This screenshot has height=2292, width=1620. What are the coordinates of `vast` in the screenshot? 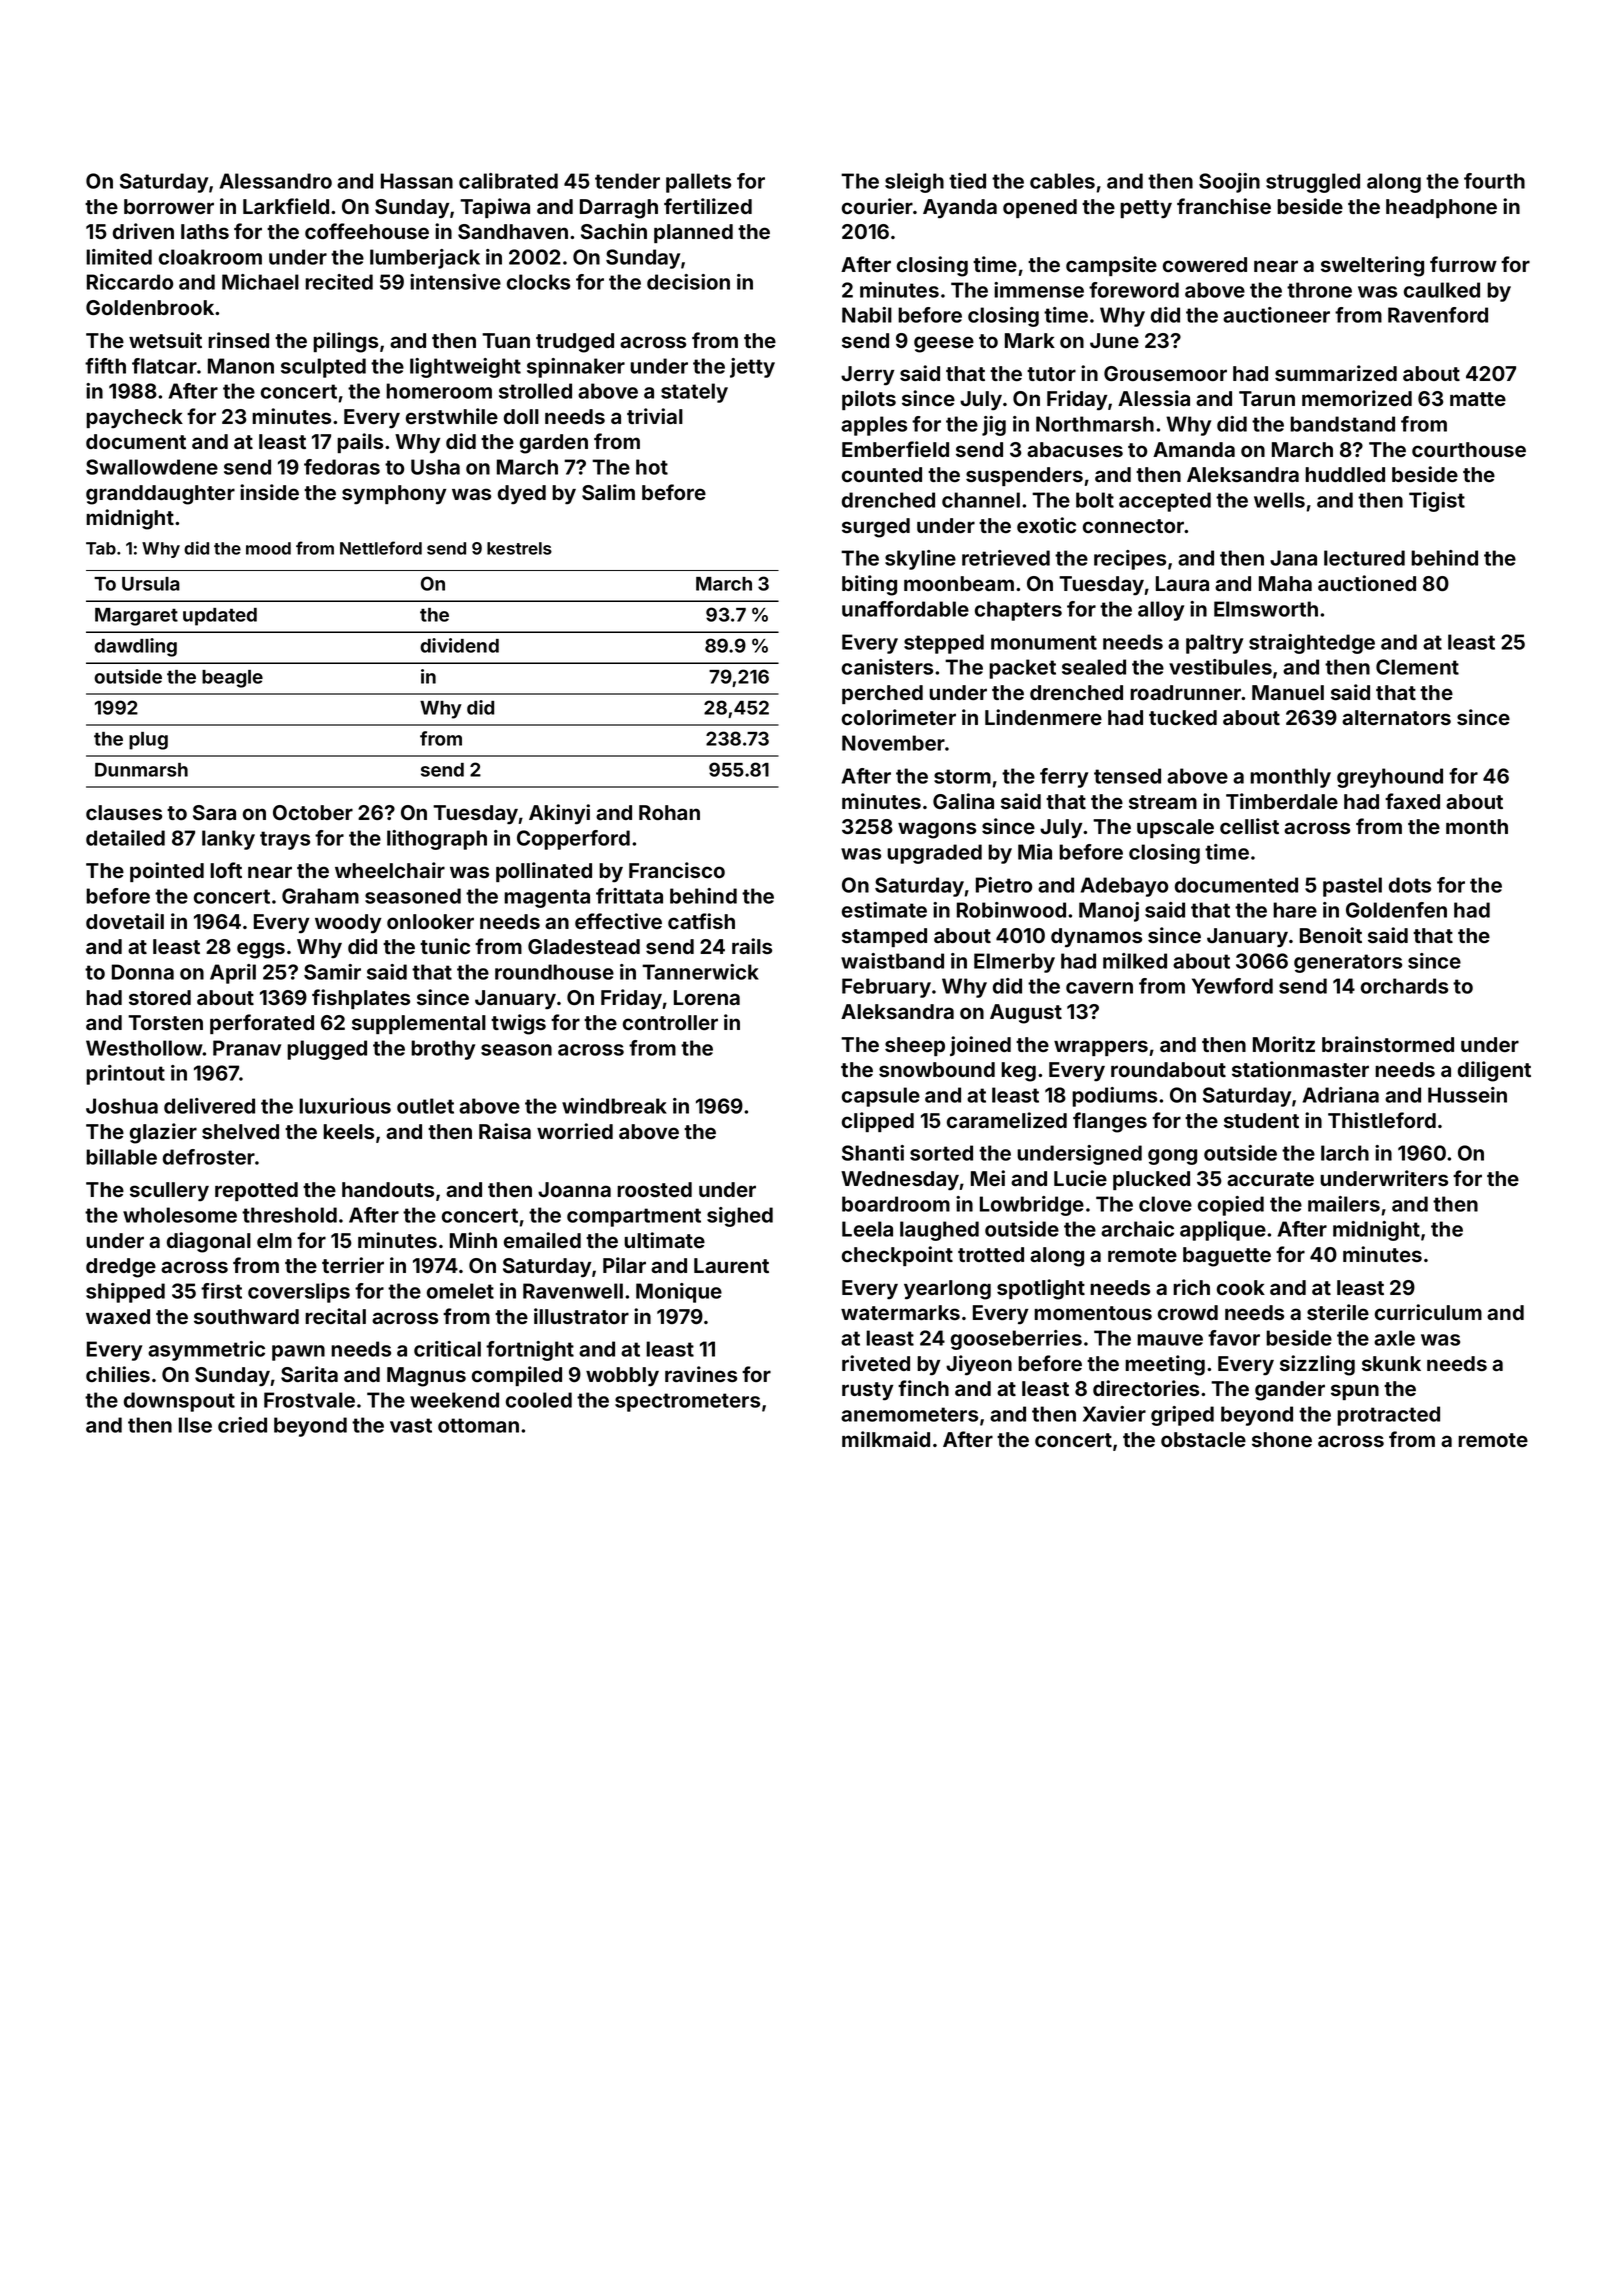 It's located at (411, 1425).
